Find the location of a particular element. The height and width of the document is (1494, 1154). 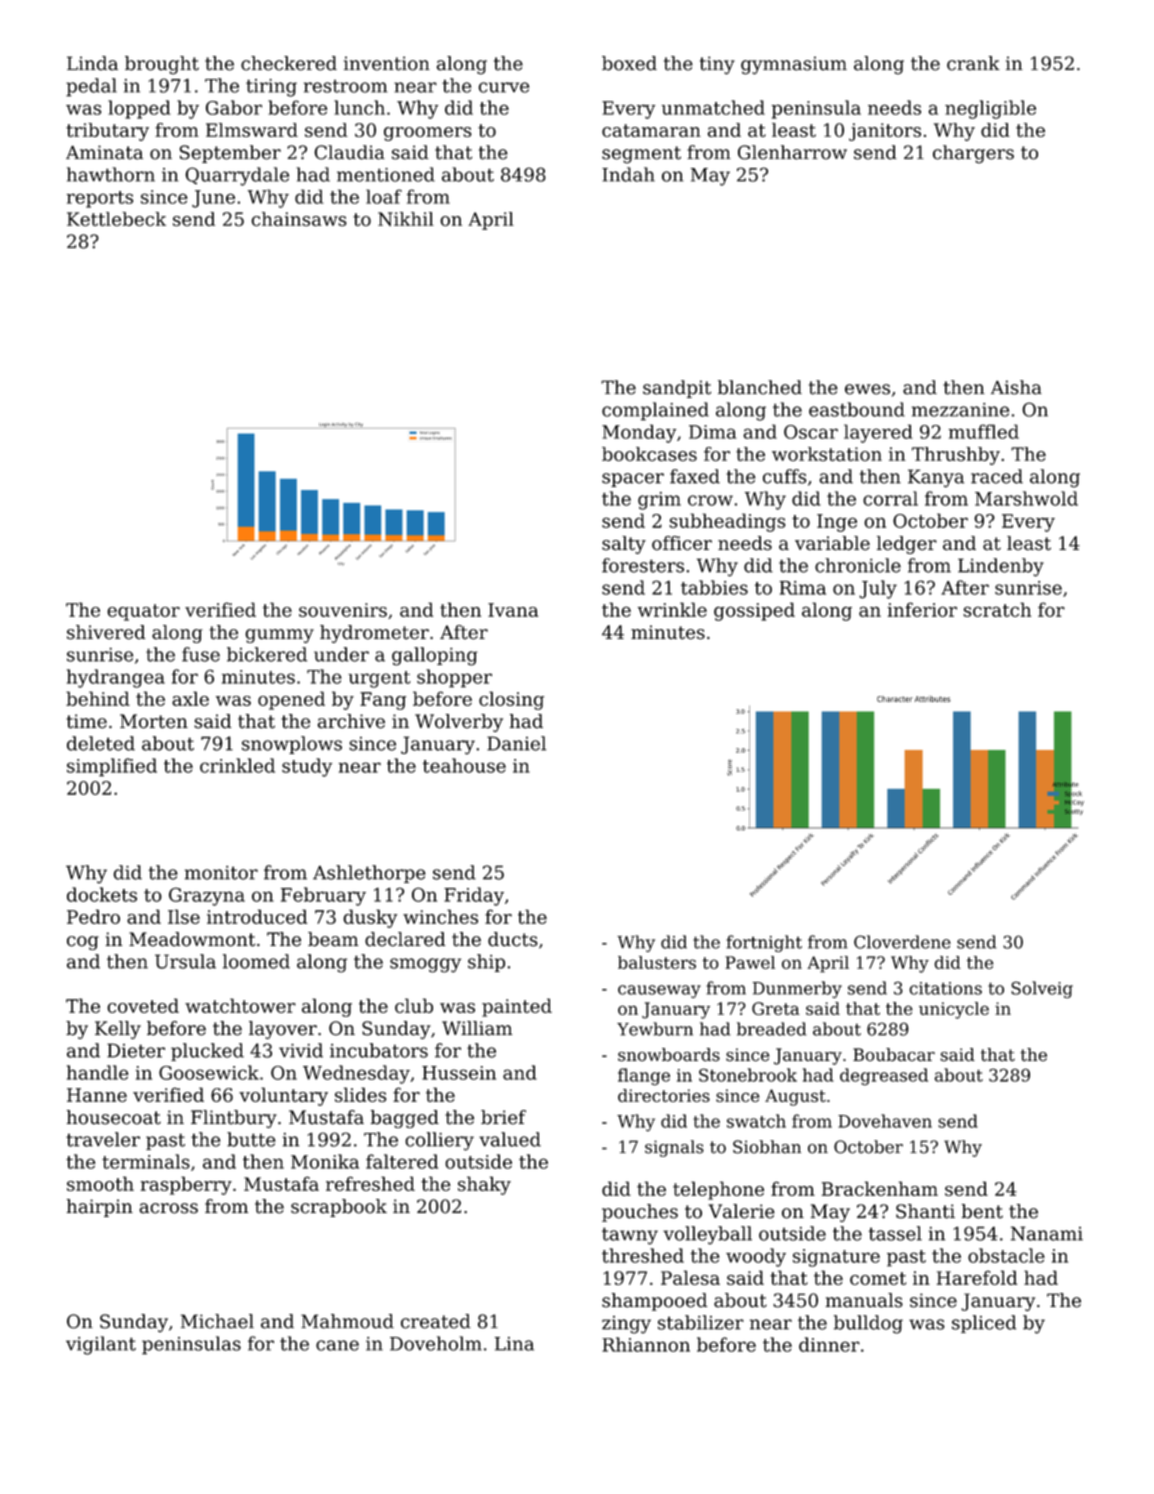

Solveig is located at coordinates (1042, 989).
